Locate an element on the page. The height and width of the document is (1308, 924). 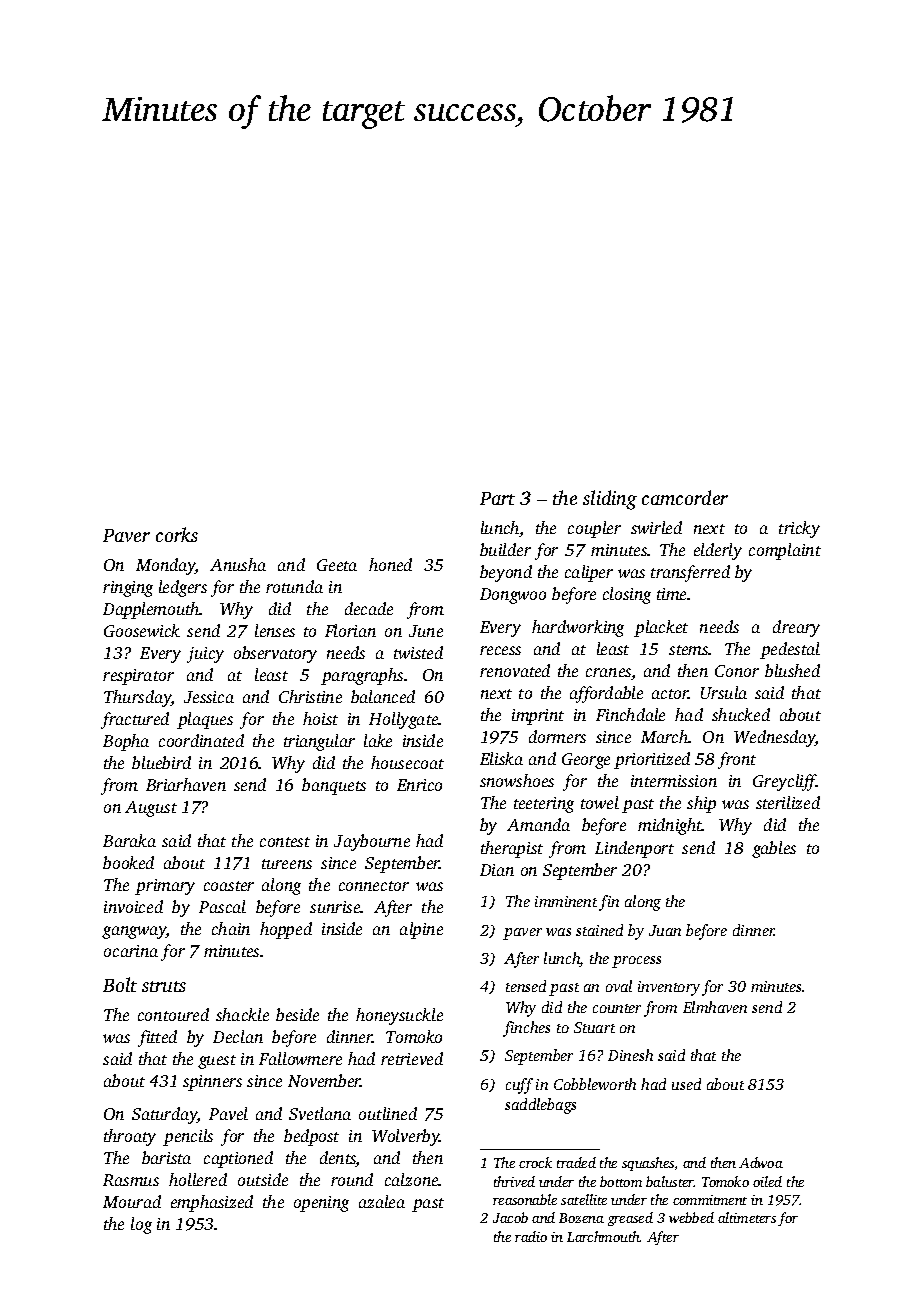
hopped is located at coordinates (286, 930).
